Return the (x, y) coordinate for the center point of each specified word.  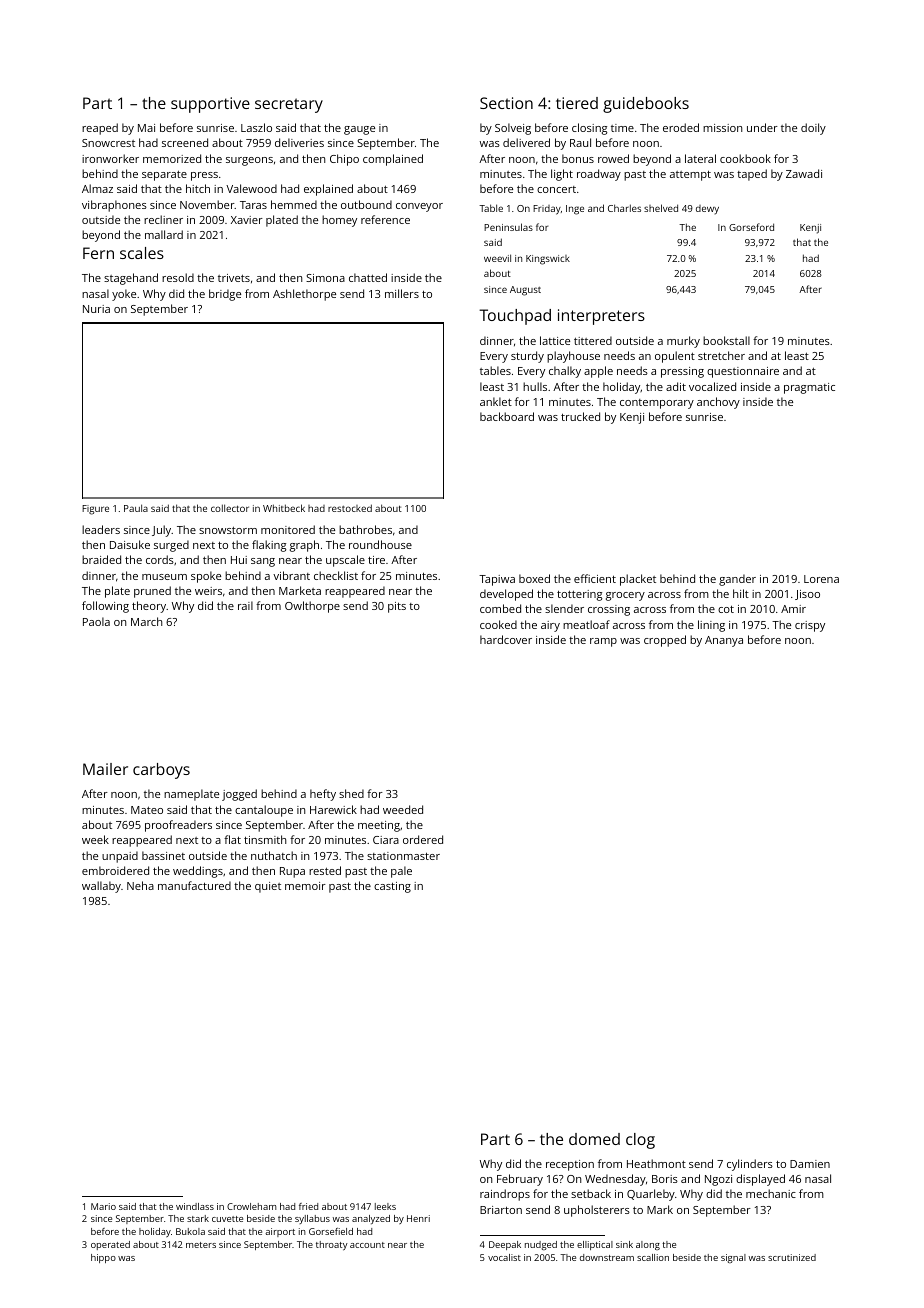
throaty (332, 1246)
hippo (103, 1258)
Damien (810, 1164)
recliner (163, 219)
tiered (577, 103)
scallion (653, 1257)
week (95, 839)
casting (392, 887)
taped (752, 175)
